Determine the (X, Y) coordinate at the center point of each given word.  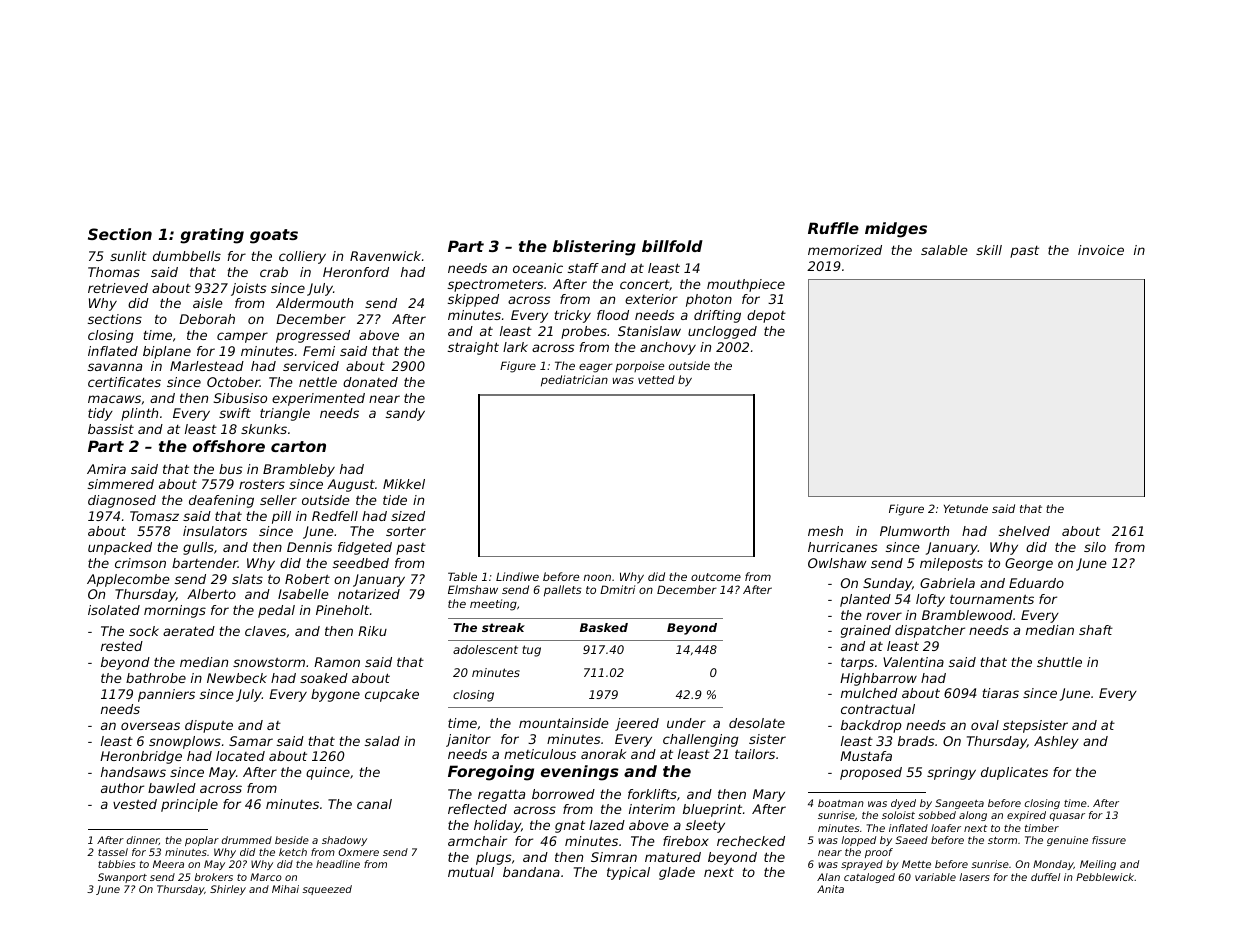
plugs (494, 858)
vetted (656, 379)
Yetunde (966, 508)
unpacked (120, 548)
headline (338, 864)
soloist (898, 815)
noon (597, 577)
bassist (111, 429)
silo (1095, 547)
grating (212, 236)
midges (896, 230)
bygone (335, 695)
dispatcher (930, 631)
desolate (757, 723)
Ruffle (833, 228)
